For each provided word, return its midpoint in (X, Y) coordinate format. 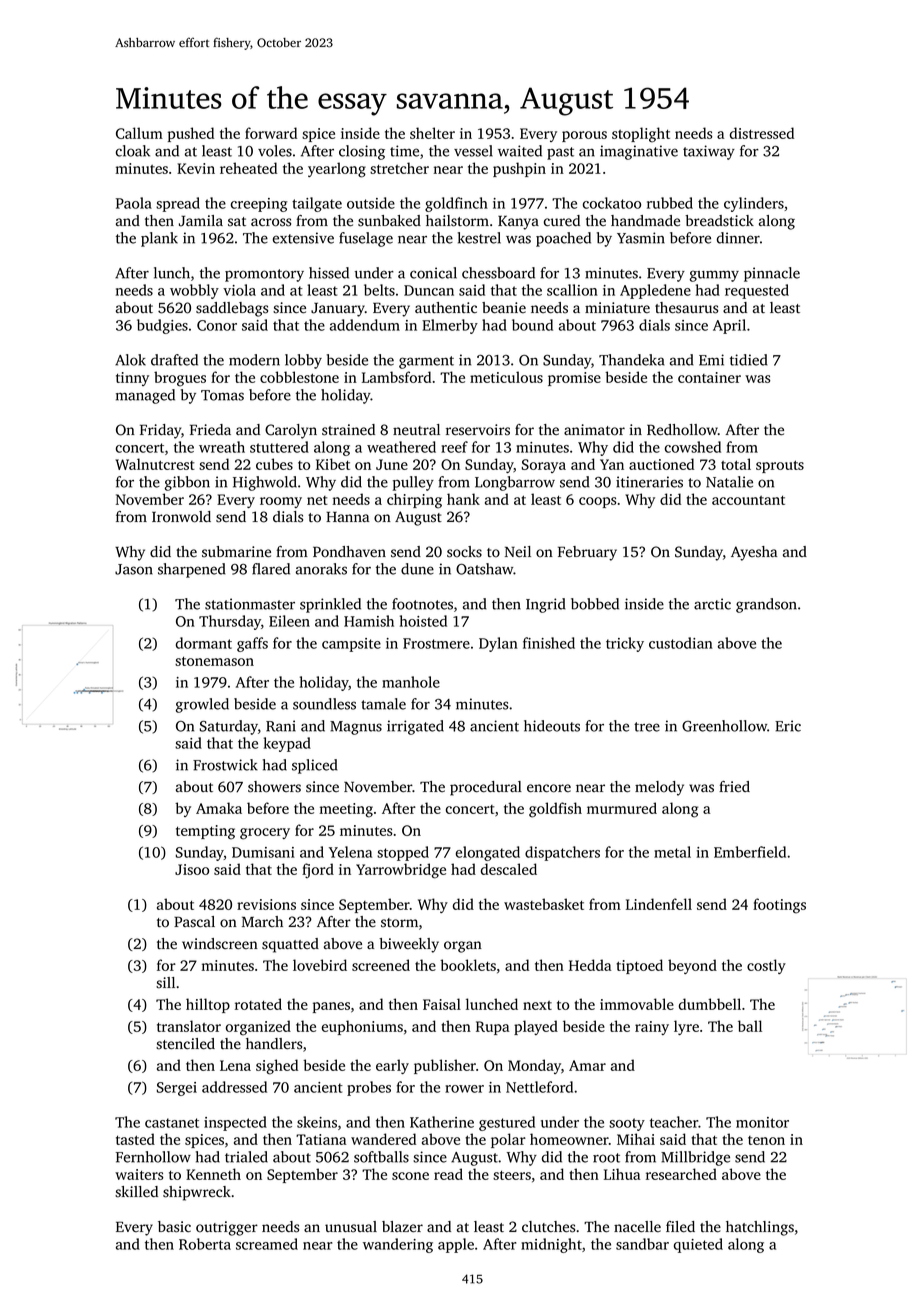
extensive (303, 238)
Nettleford (539, 1087)
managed (145, 396)
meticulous (506, 377)
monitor (762, 1122)
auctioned (661, 464)
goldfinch (456, 204)
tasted (135, 1139)
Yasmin (641, 238)
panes (331, 1007)
